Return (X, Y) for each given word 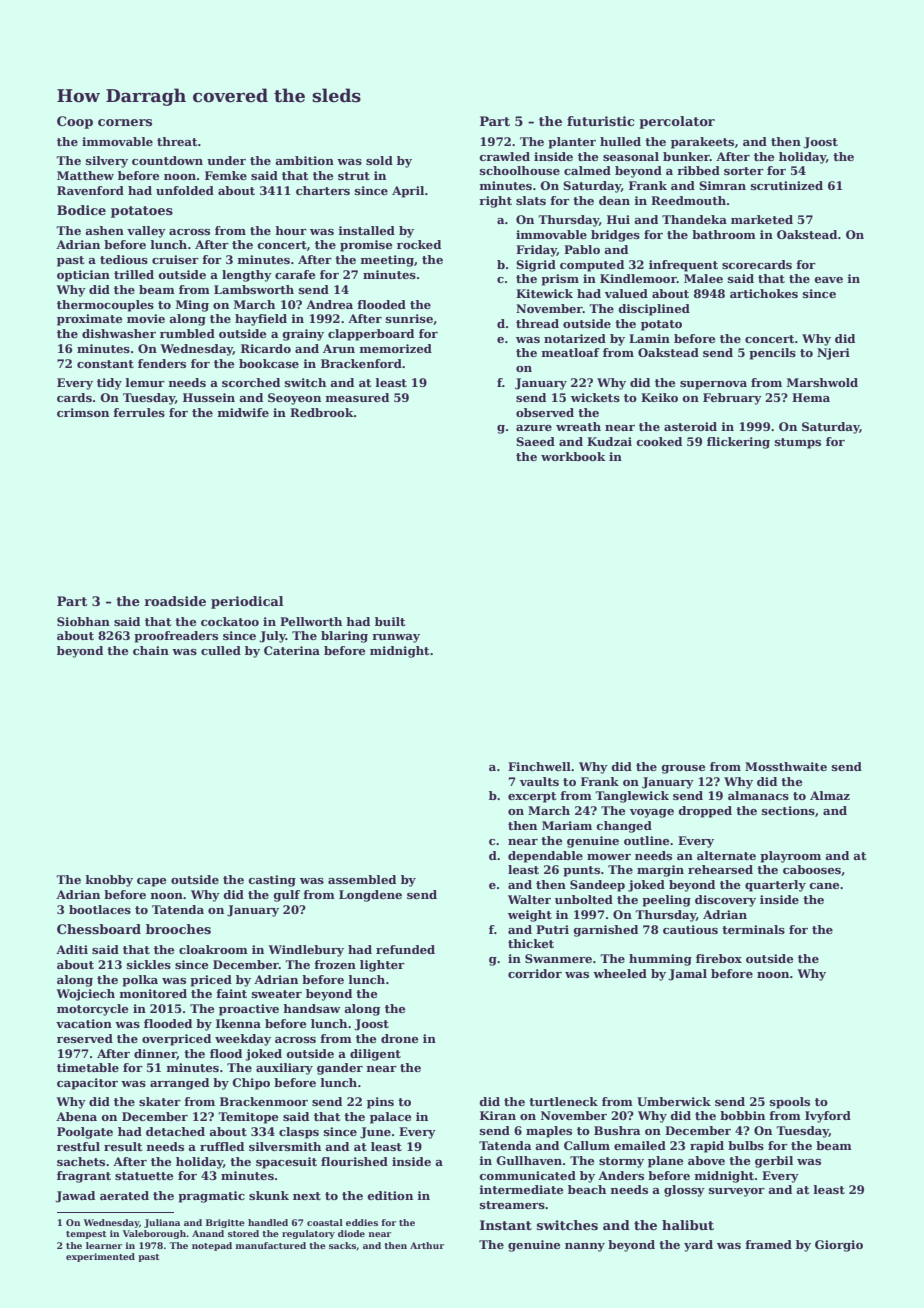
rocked (419, 244)
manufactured (271, 1245)
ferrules (139, 412)
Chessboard (99, 929)
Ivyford (828, 1117)
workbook (573, 456)
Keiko (659, 397)
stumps (798, 443)
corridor (535, 973)
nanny (585, 1247)
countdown (167, 160)
